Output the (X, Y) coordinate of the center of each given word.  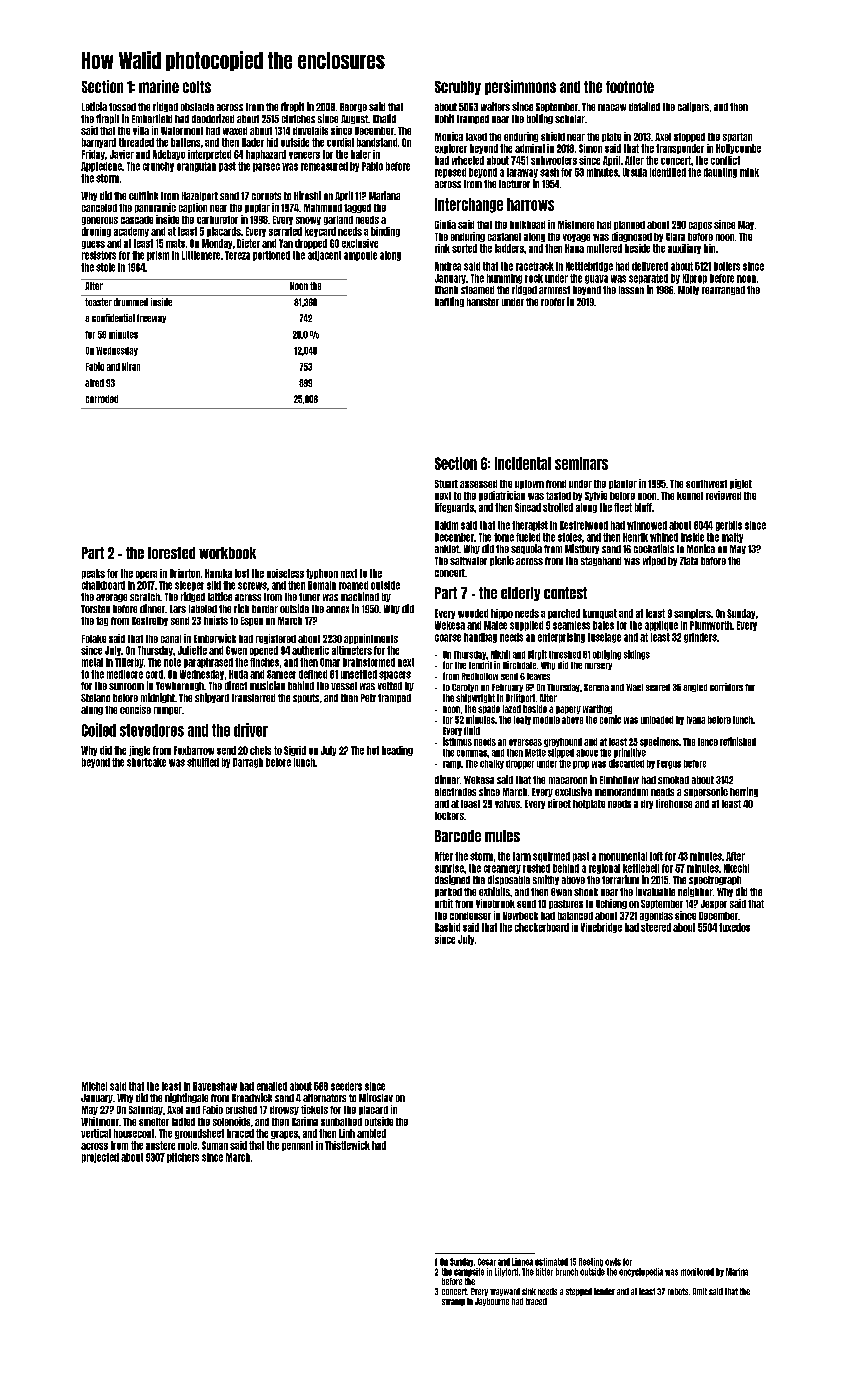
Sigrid (295, 751)
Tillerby (129, 663)
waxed (235, 131)
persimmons (520, 87)
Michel (94, 1086)
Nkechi (736, 868)
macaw (612, 107)
